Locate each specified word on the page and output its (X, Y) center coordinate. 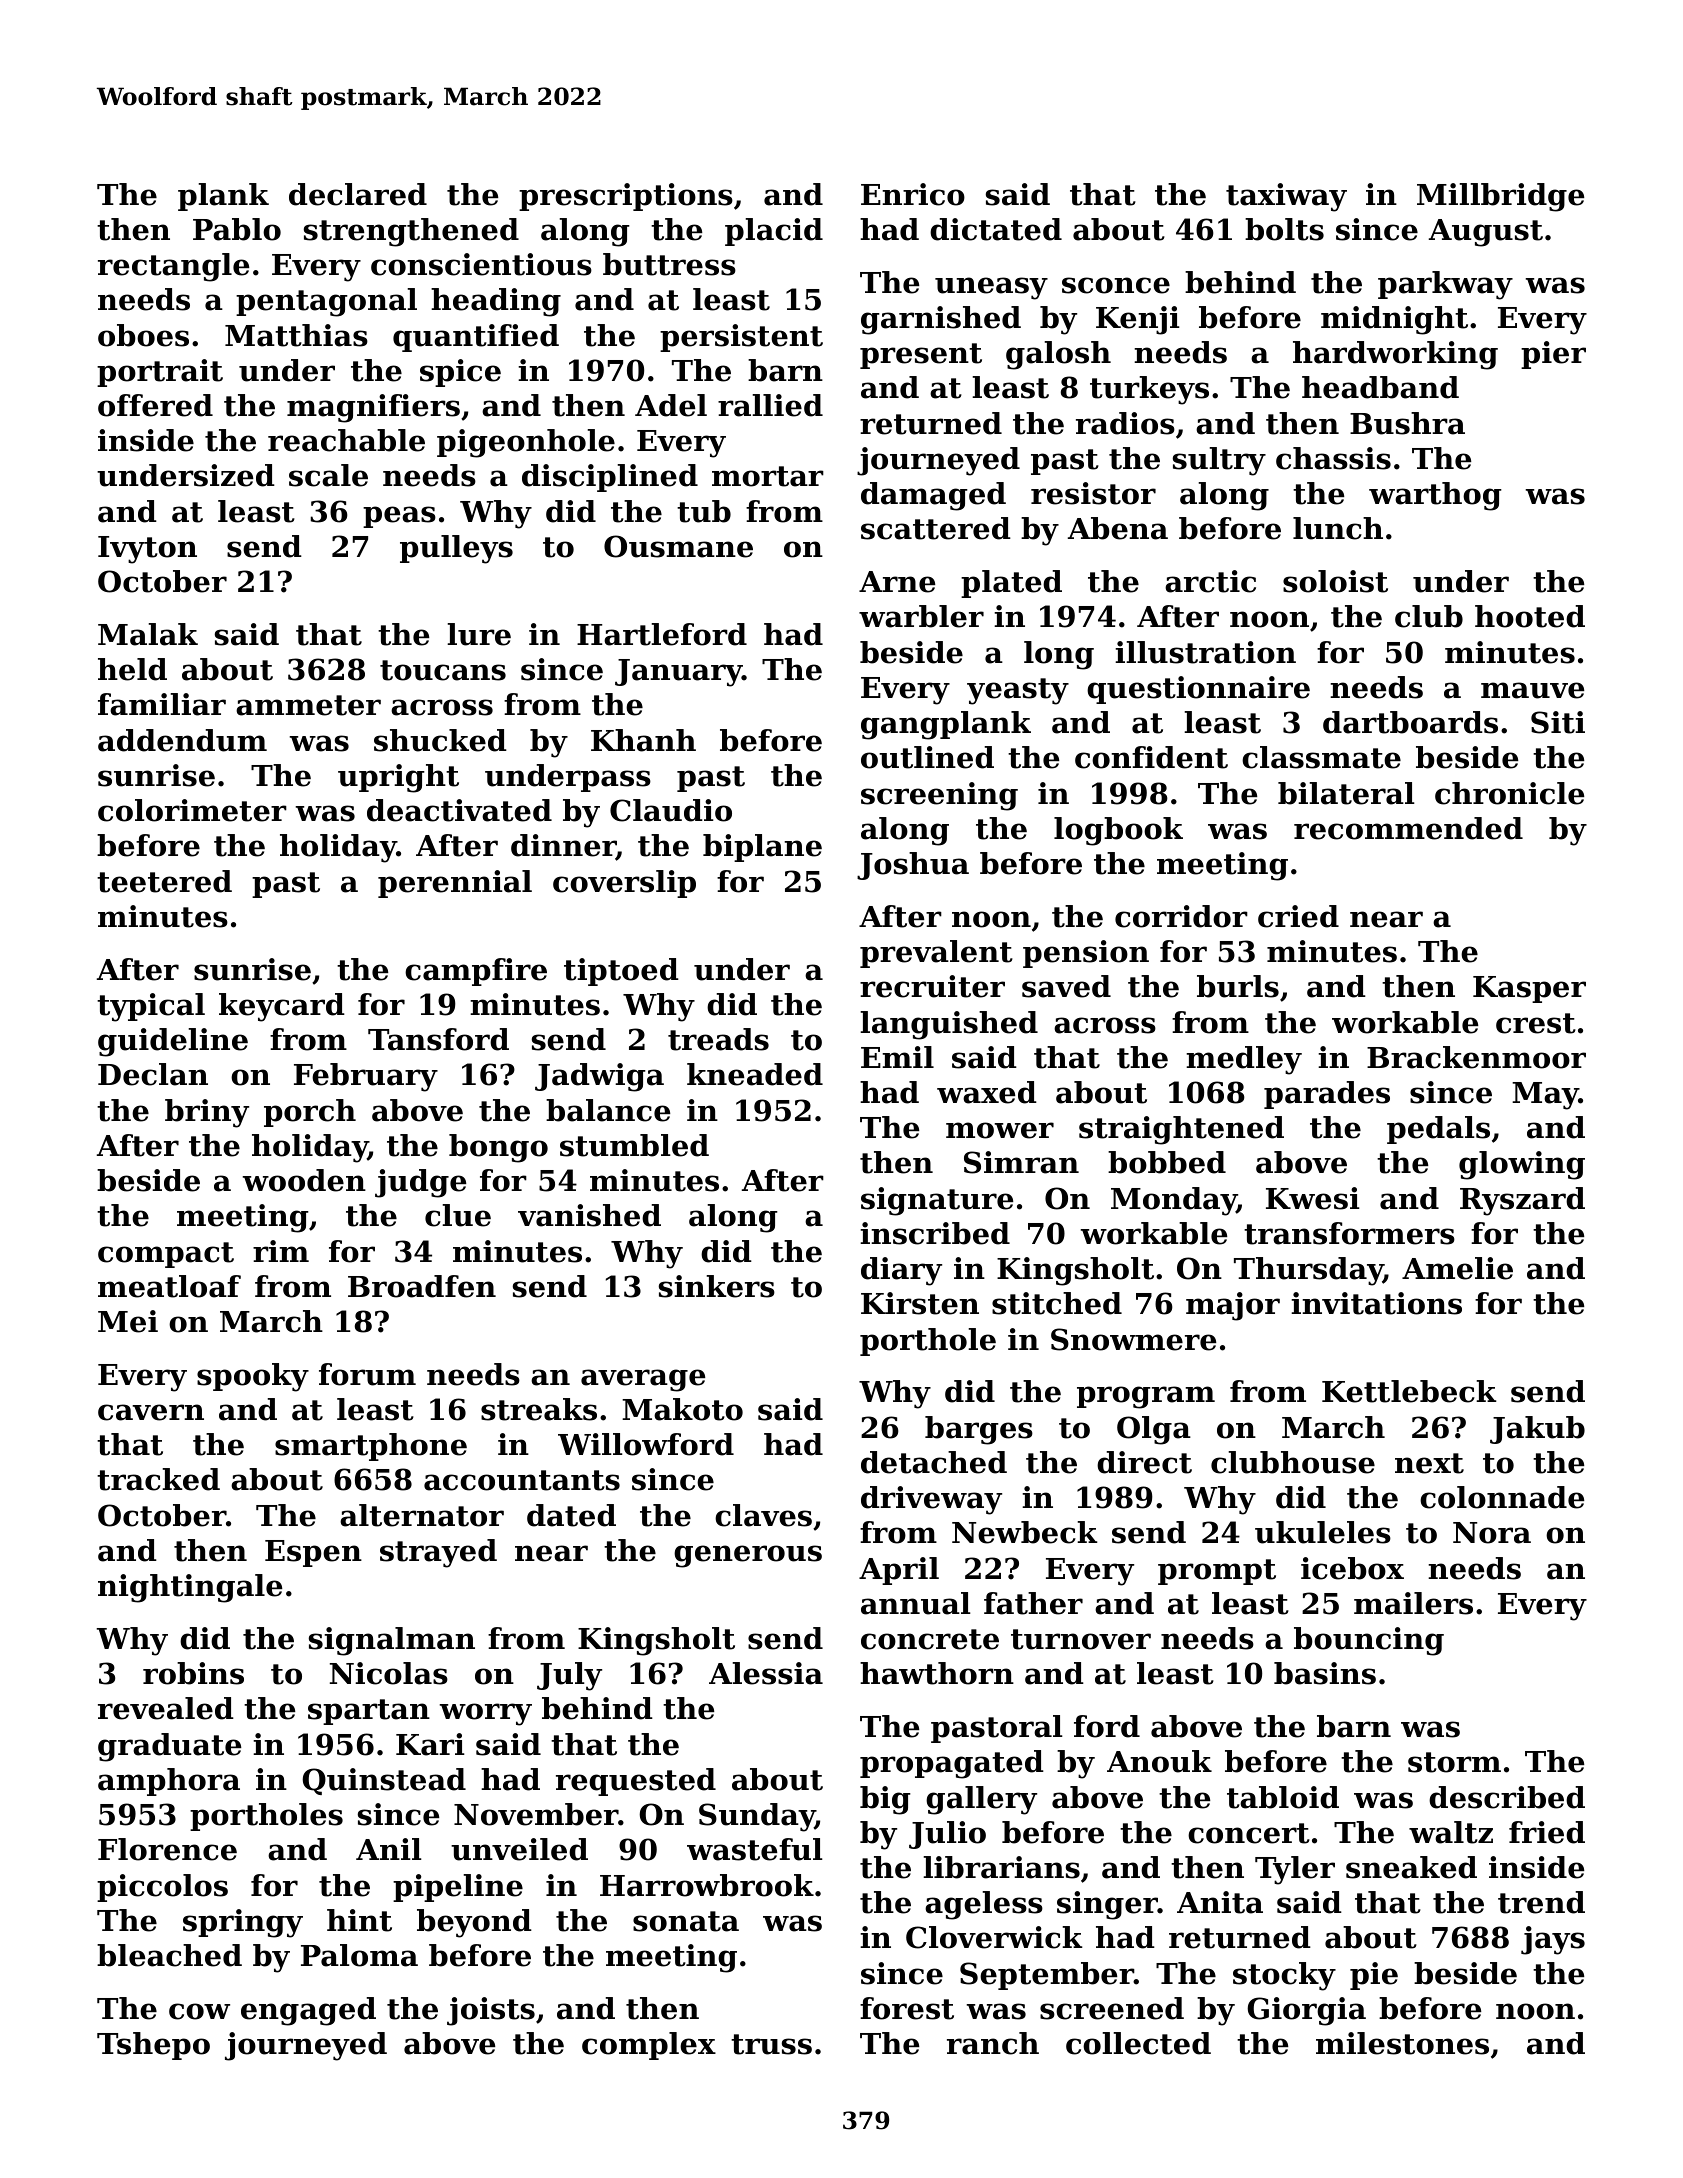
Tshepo (153, 2046)
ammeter (308, 705)
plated (1011, 584)
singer (1107, 1905)
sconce (1116, 285)
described (1507, 1797)
